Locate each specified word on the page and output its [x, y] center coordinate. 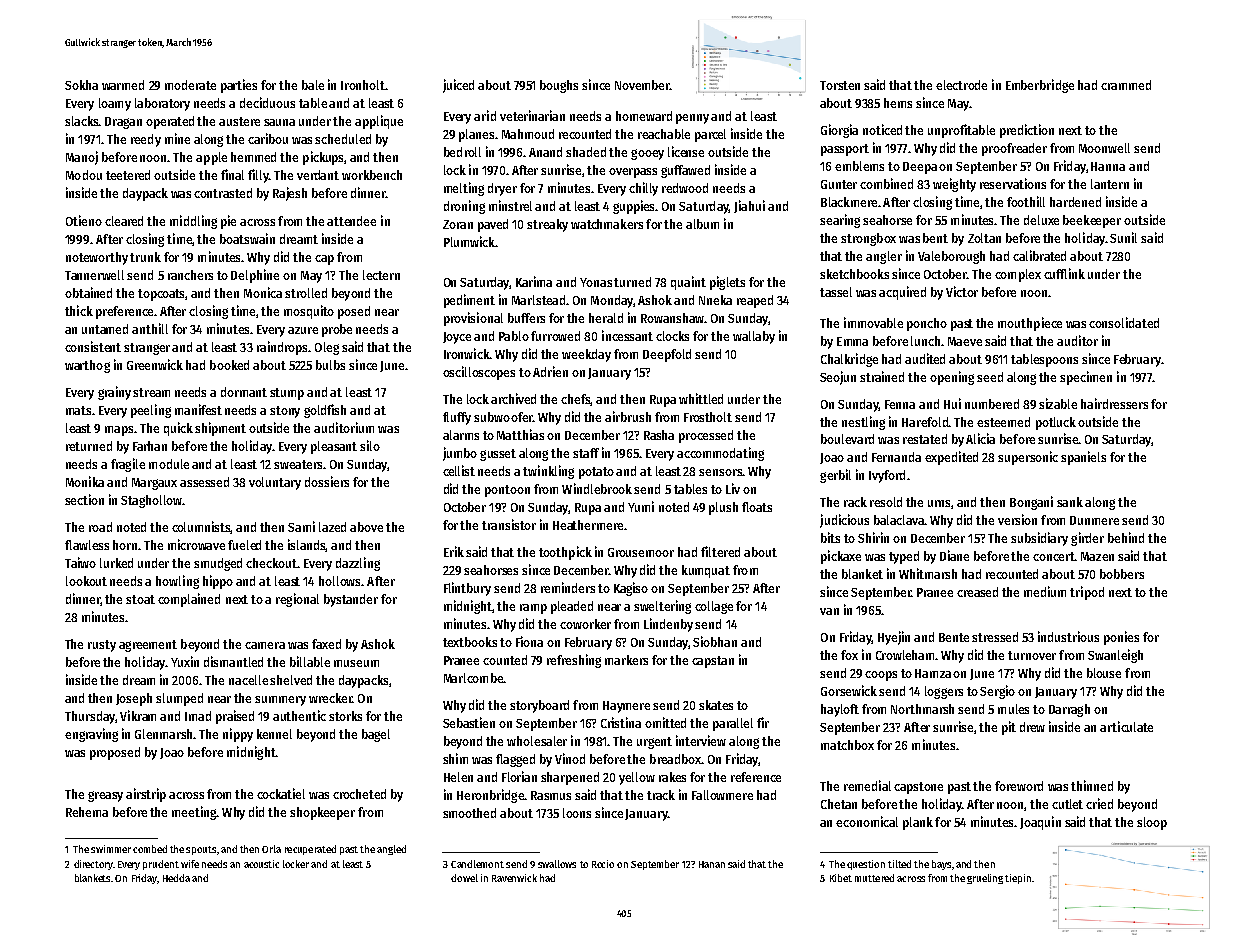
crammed [1126, 85]
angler [884, 257]
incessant [627, 335]
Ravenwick [514, 878]
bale [313, 85]
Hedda [176, 878]
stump [287, 394]
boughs [559, 86]
